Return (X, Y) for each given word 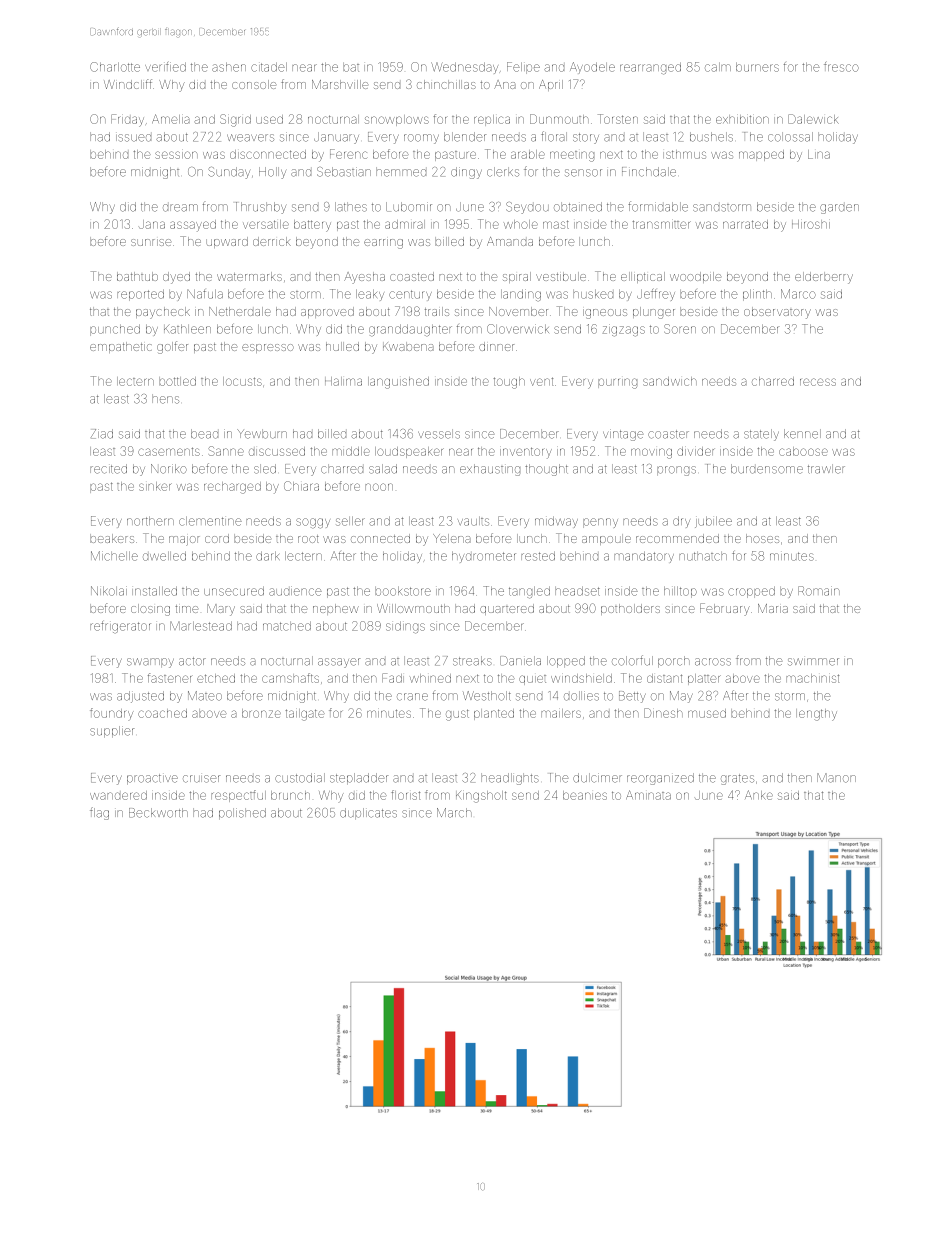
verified (165, 67)
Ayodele (592, 67)
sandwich (670, 381)
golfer (172, 347)
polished (242, 813)
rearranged (650, 68)
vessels (439, 434)
